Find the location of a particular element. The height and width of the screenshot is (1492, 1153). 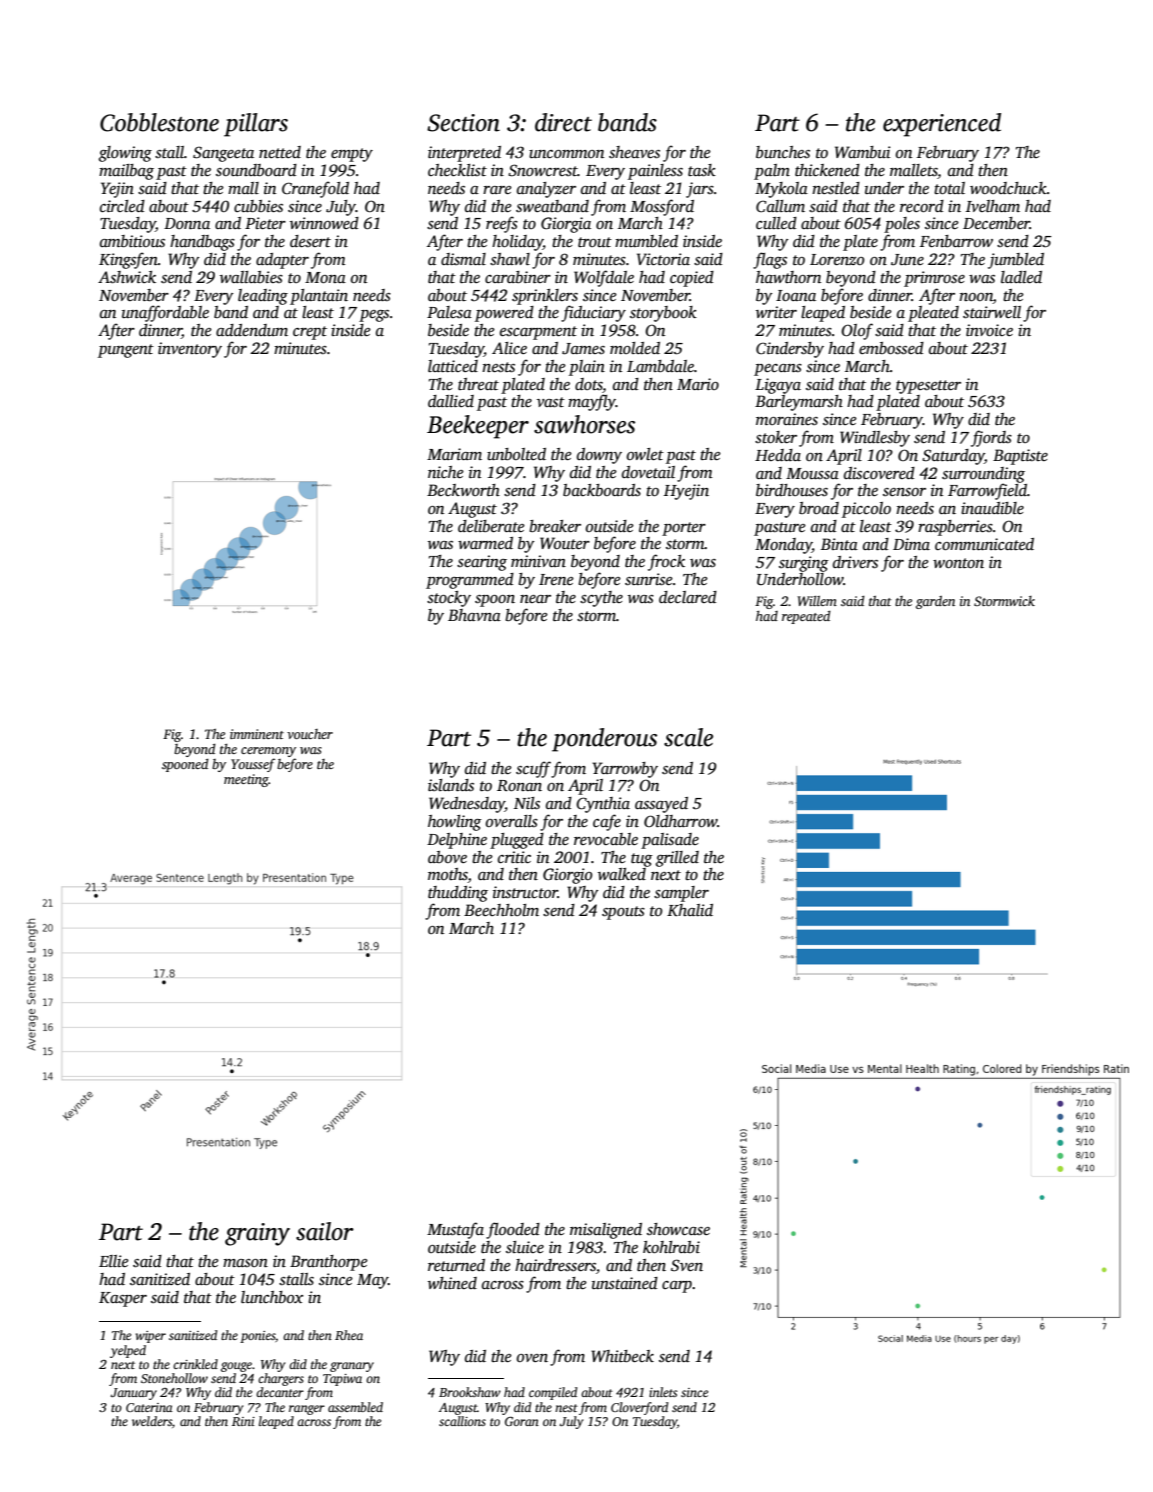

Sven is located at coordinates (687, 1265).
